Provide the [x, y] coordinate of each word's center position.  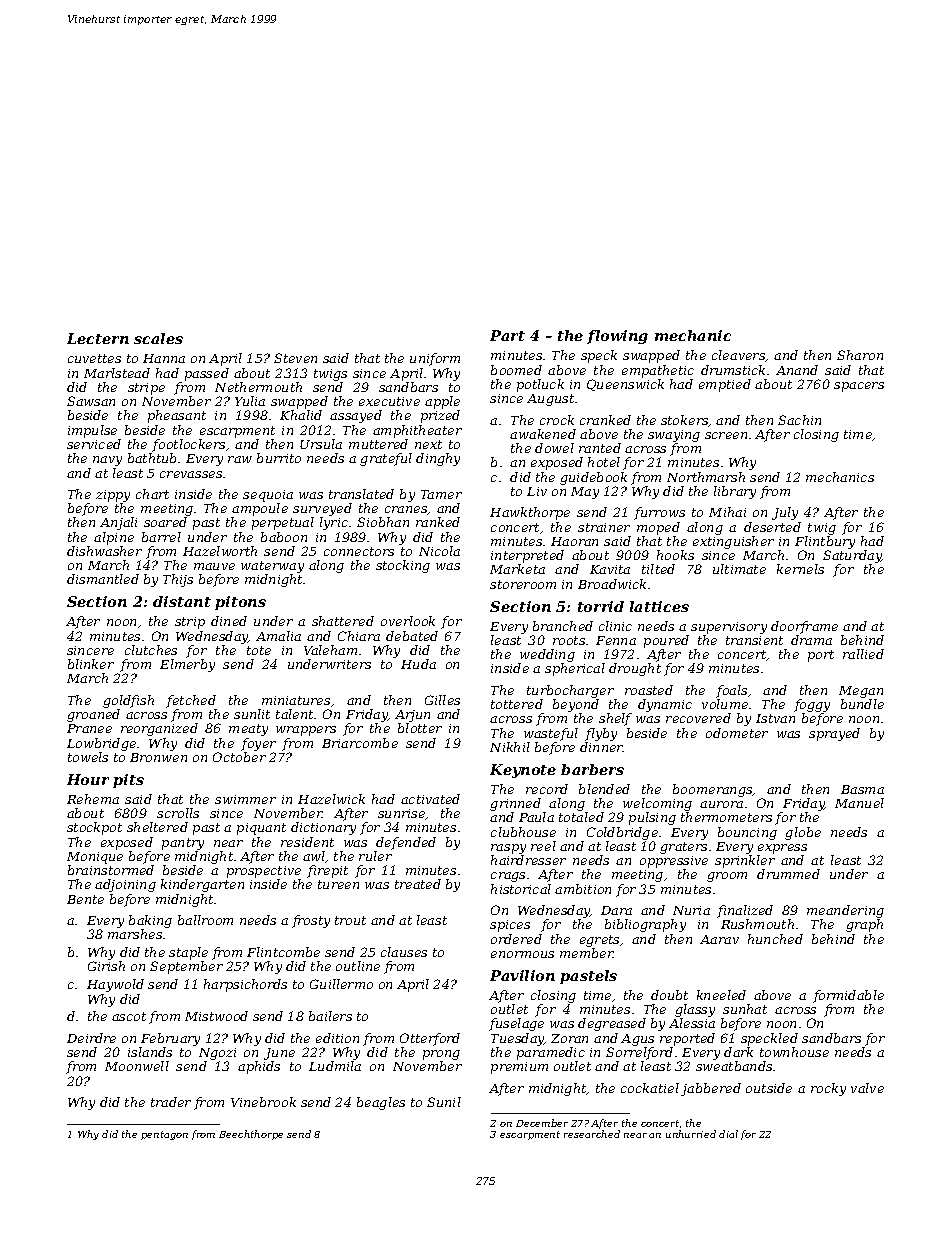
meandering [845, 911]
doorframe [804, 627]
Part [507, 335]
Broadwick [612, 584]
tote [259, 650]
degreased [612, 1024]
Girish [106, 966]
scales [158, 338]
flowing [617, 337]
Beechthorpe [251, 1135]
